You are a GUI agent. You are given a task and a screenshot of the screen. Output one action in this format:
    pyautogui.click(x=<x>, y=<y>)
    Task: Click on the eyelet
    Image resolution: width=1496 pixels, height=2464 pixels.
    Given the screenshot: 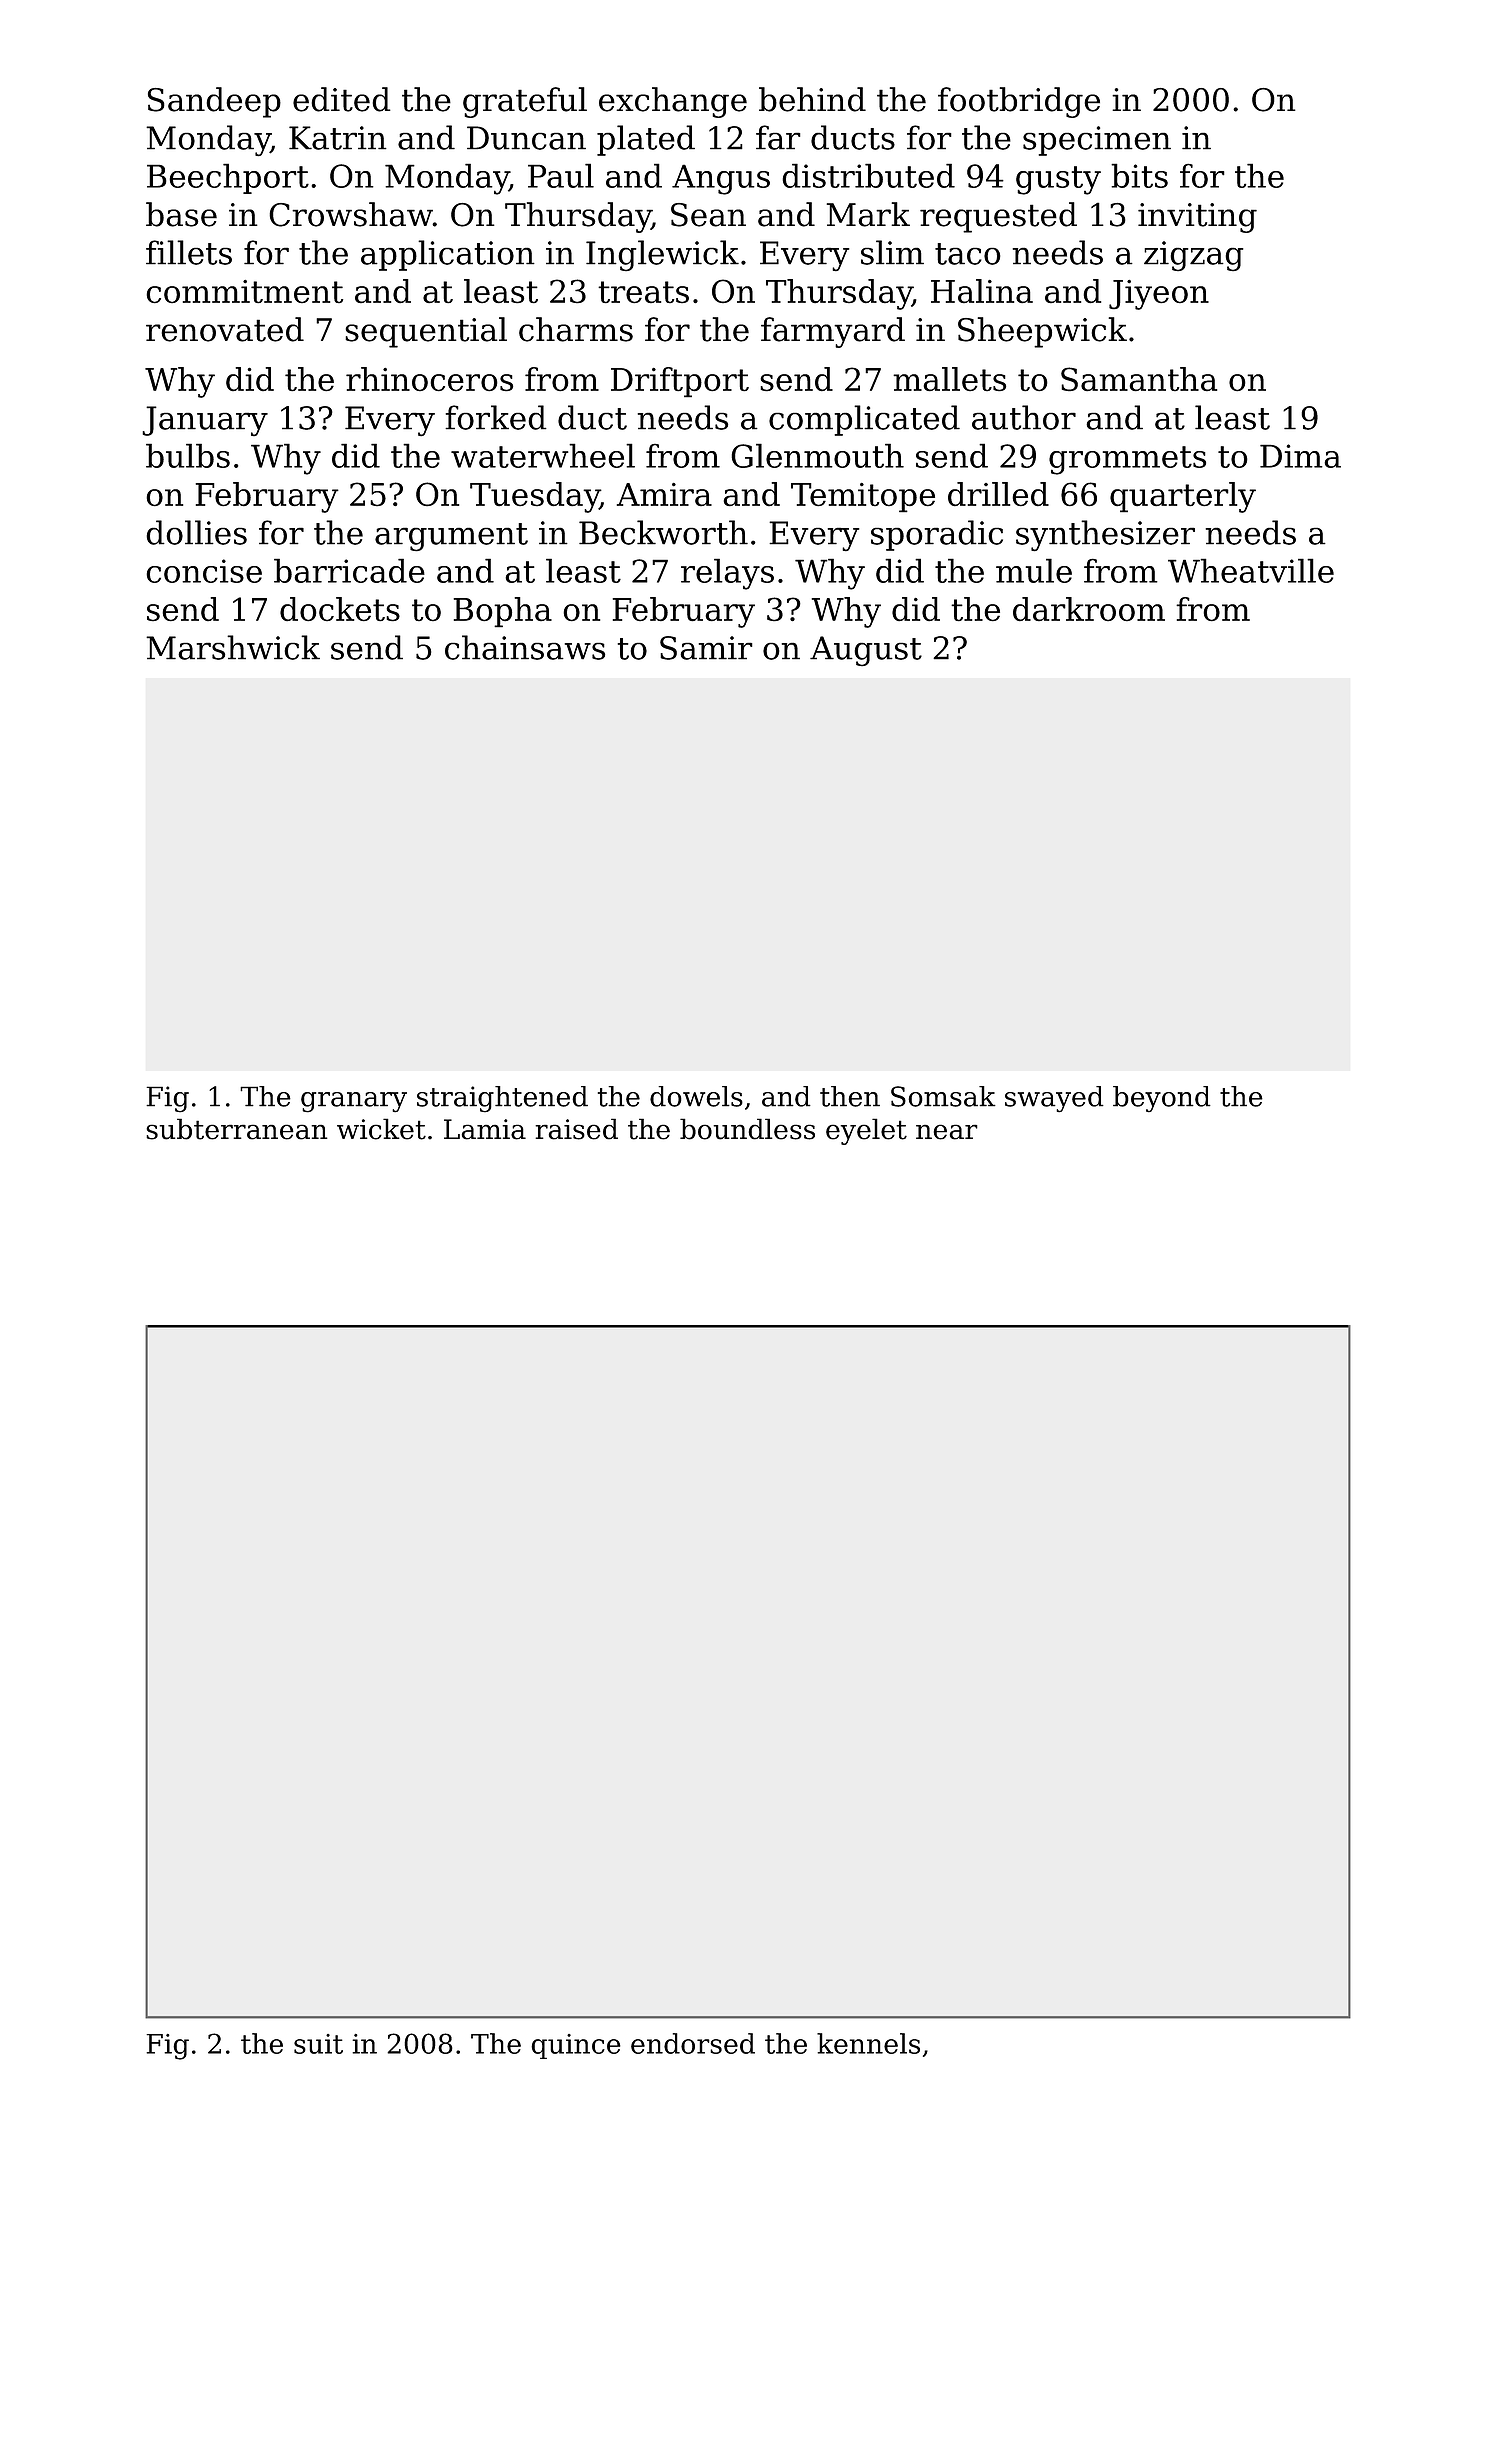 What is the action you would take?
    pyautogui.click(x=866, y=1131)
